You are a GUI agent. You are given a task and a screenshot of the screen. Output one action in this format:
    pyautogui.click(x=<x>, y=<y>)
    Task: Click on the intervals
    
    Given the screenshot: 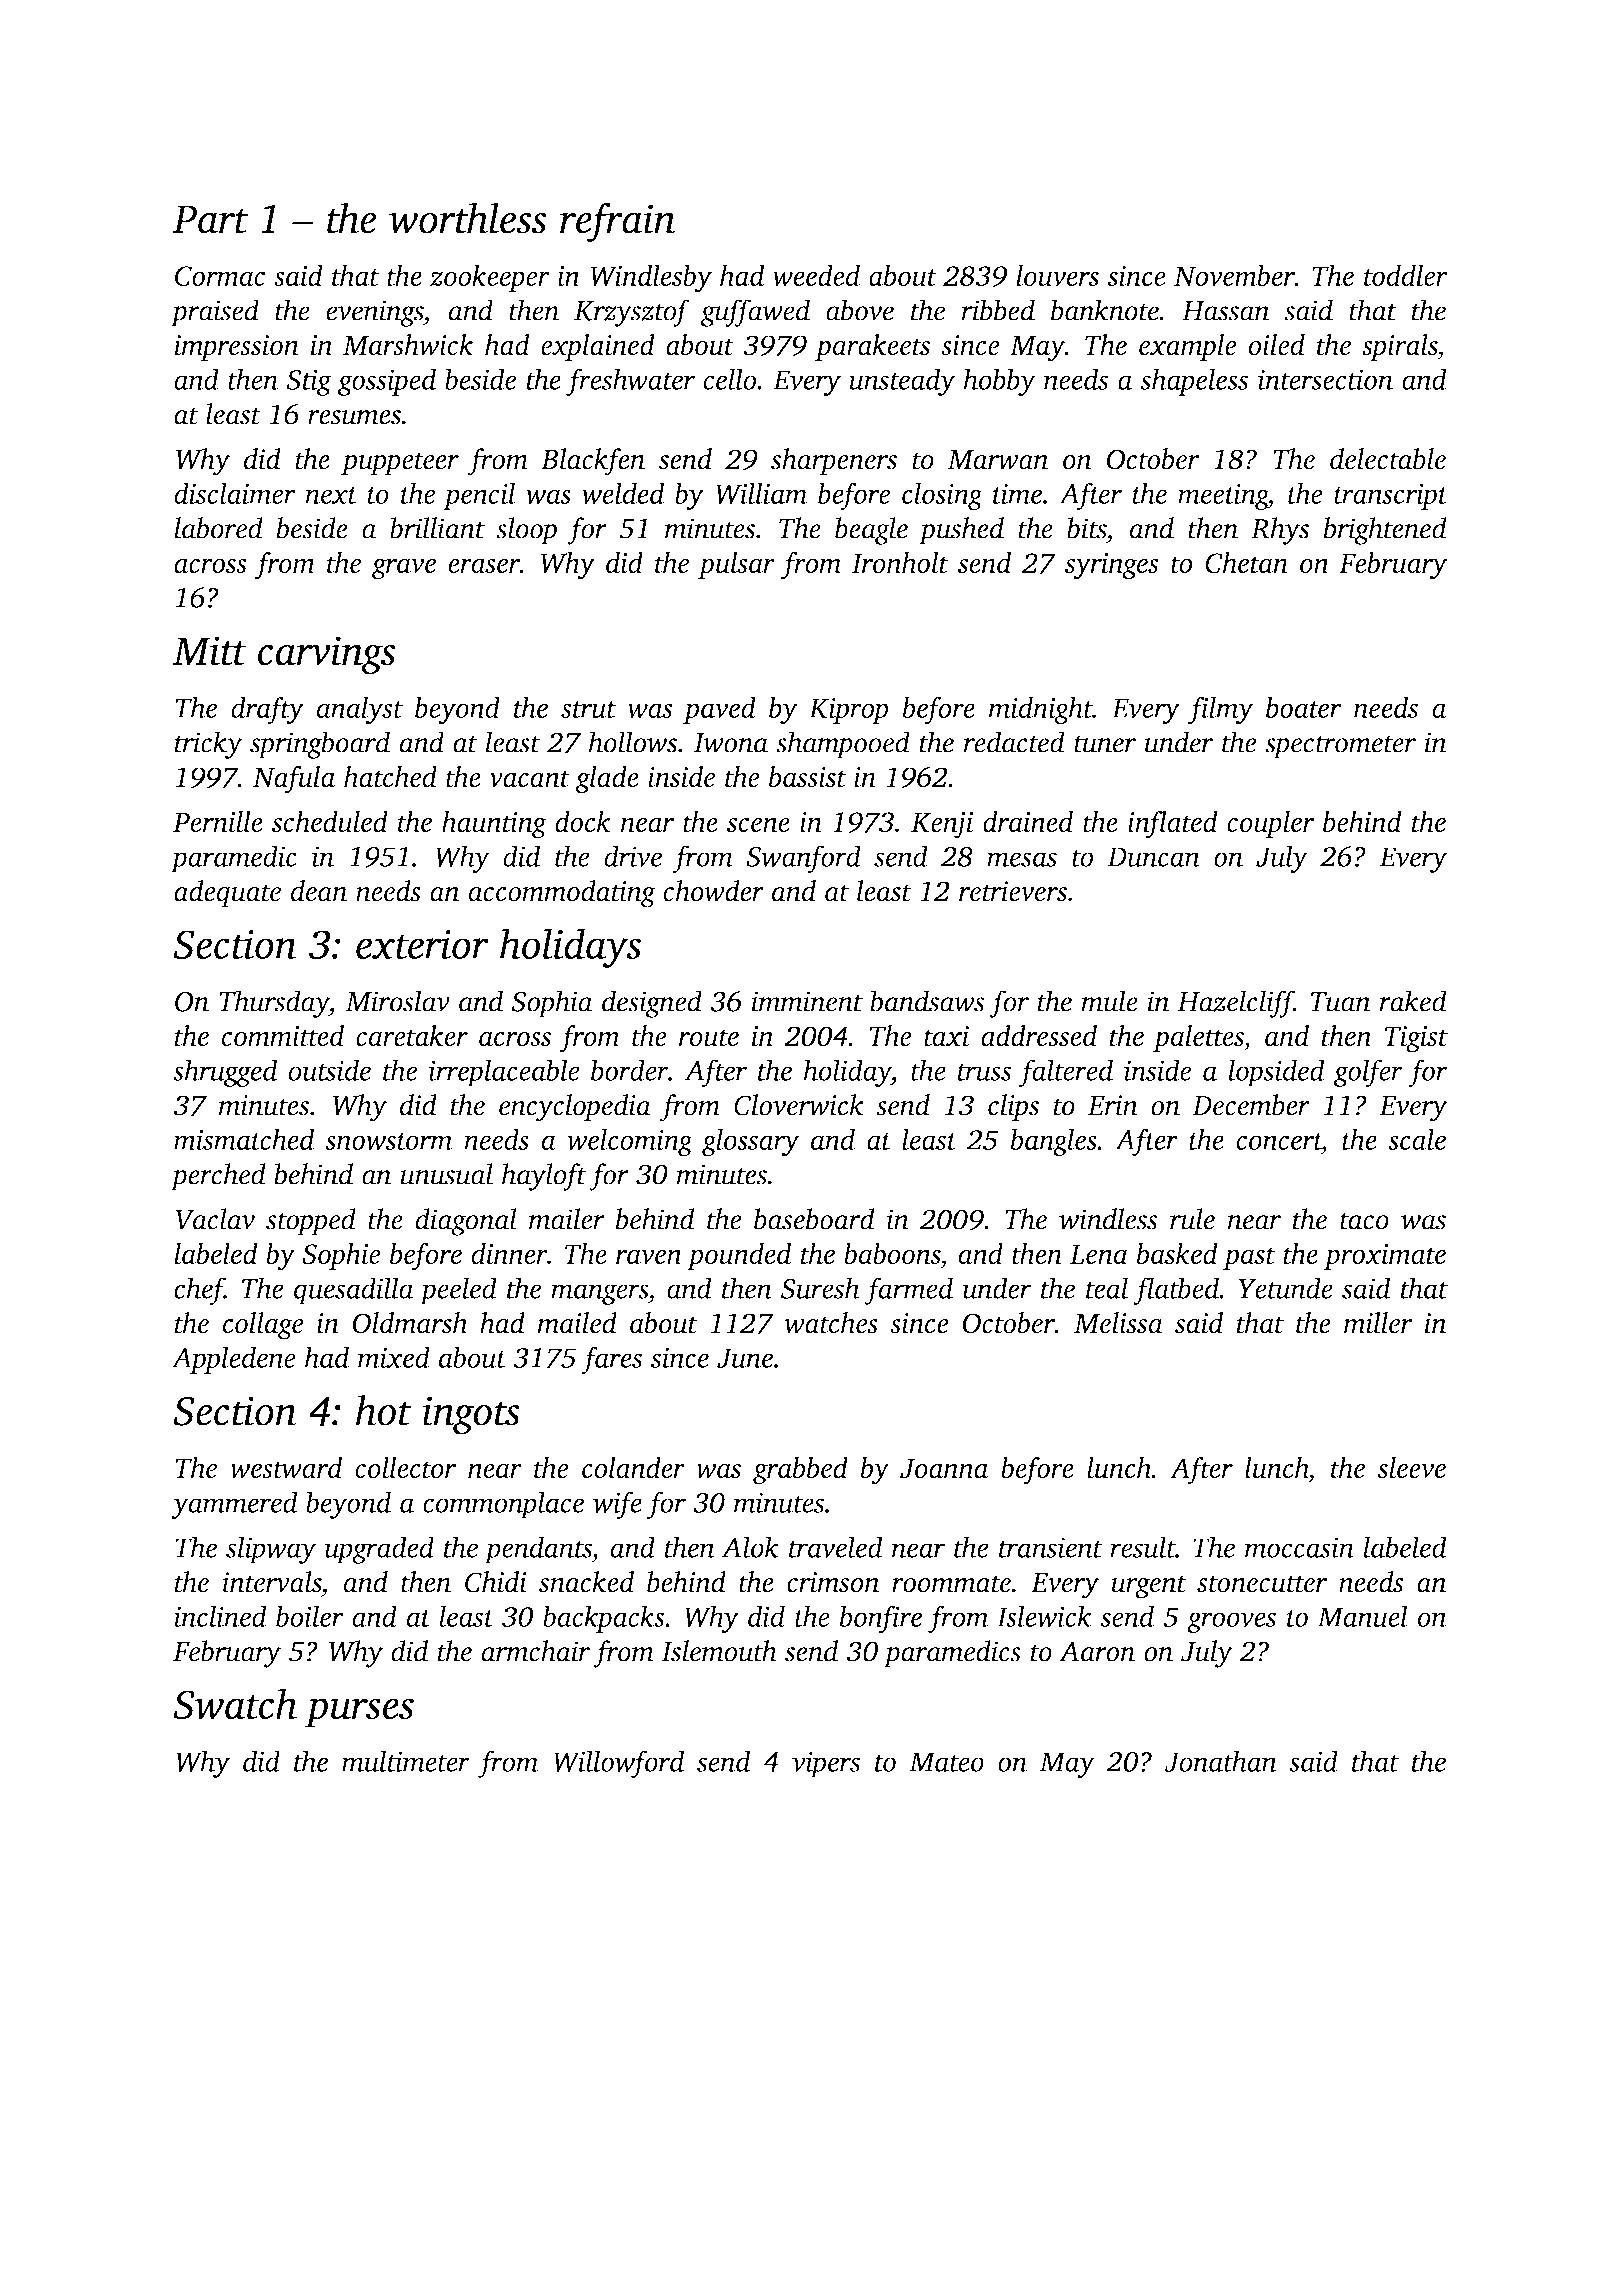 What is the action you would take?
    pyautogui.click(x=271, y=1582)
